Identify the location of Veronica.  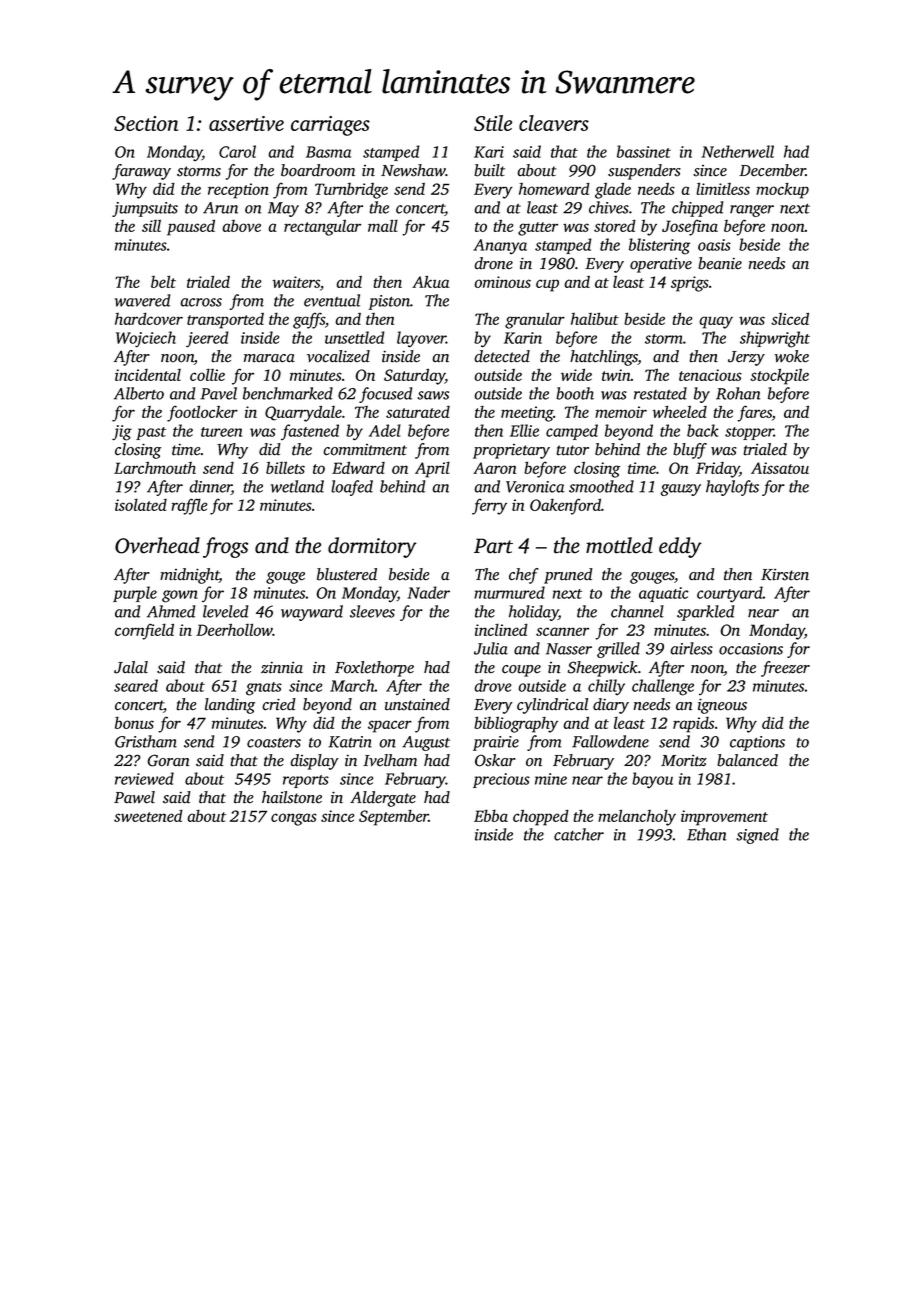
(535, 487).
